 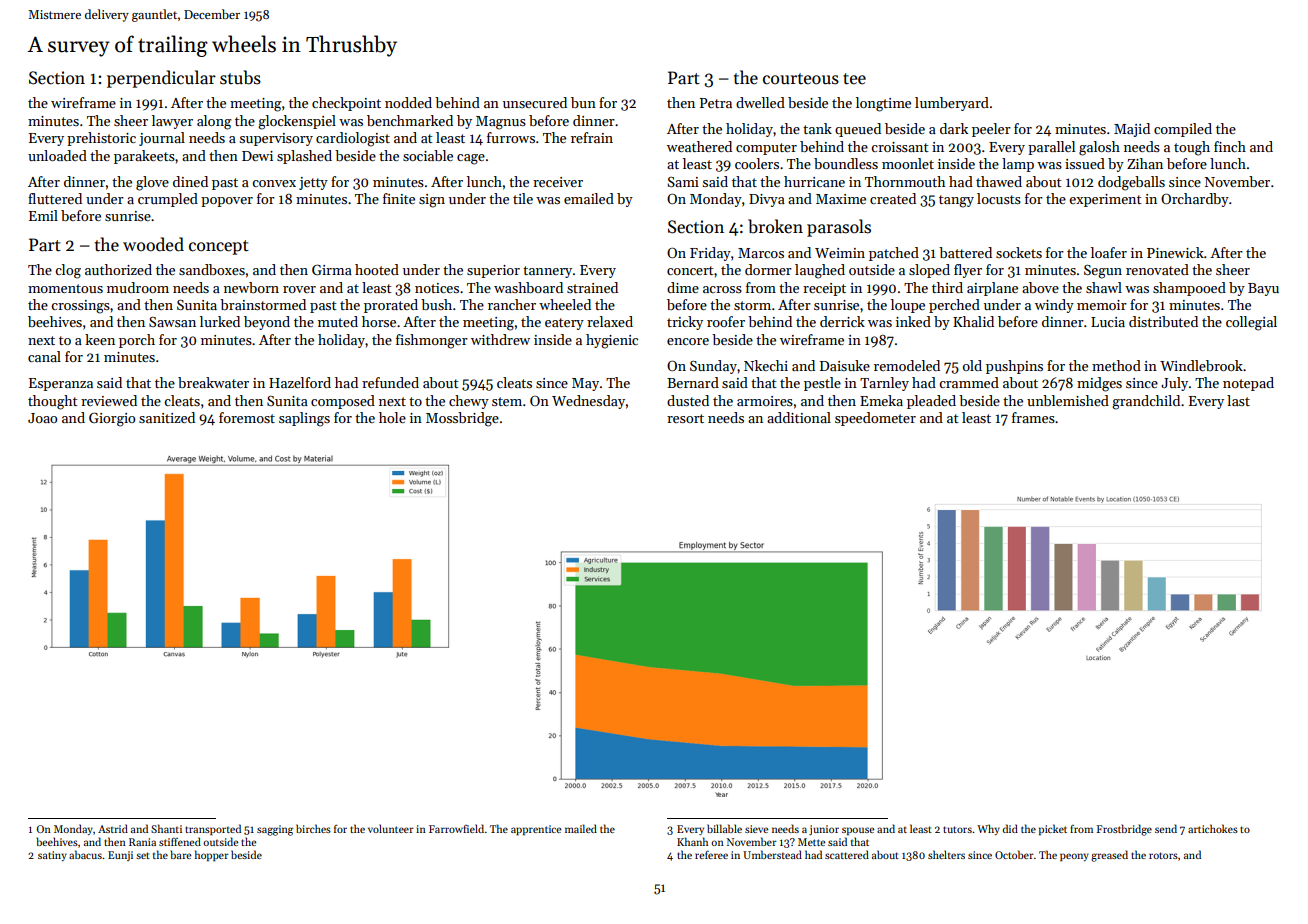 What do you see at coordinates (52, 856) in the screenshot?
I see `satiny` at bounding box center [52, 856].
